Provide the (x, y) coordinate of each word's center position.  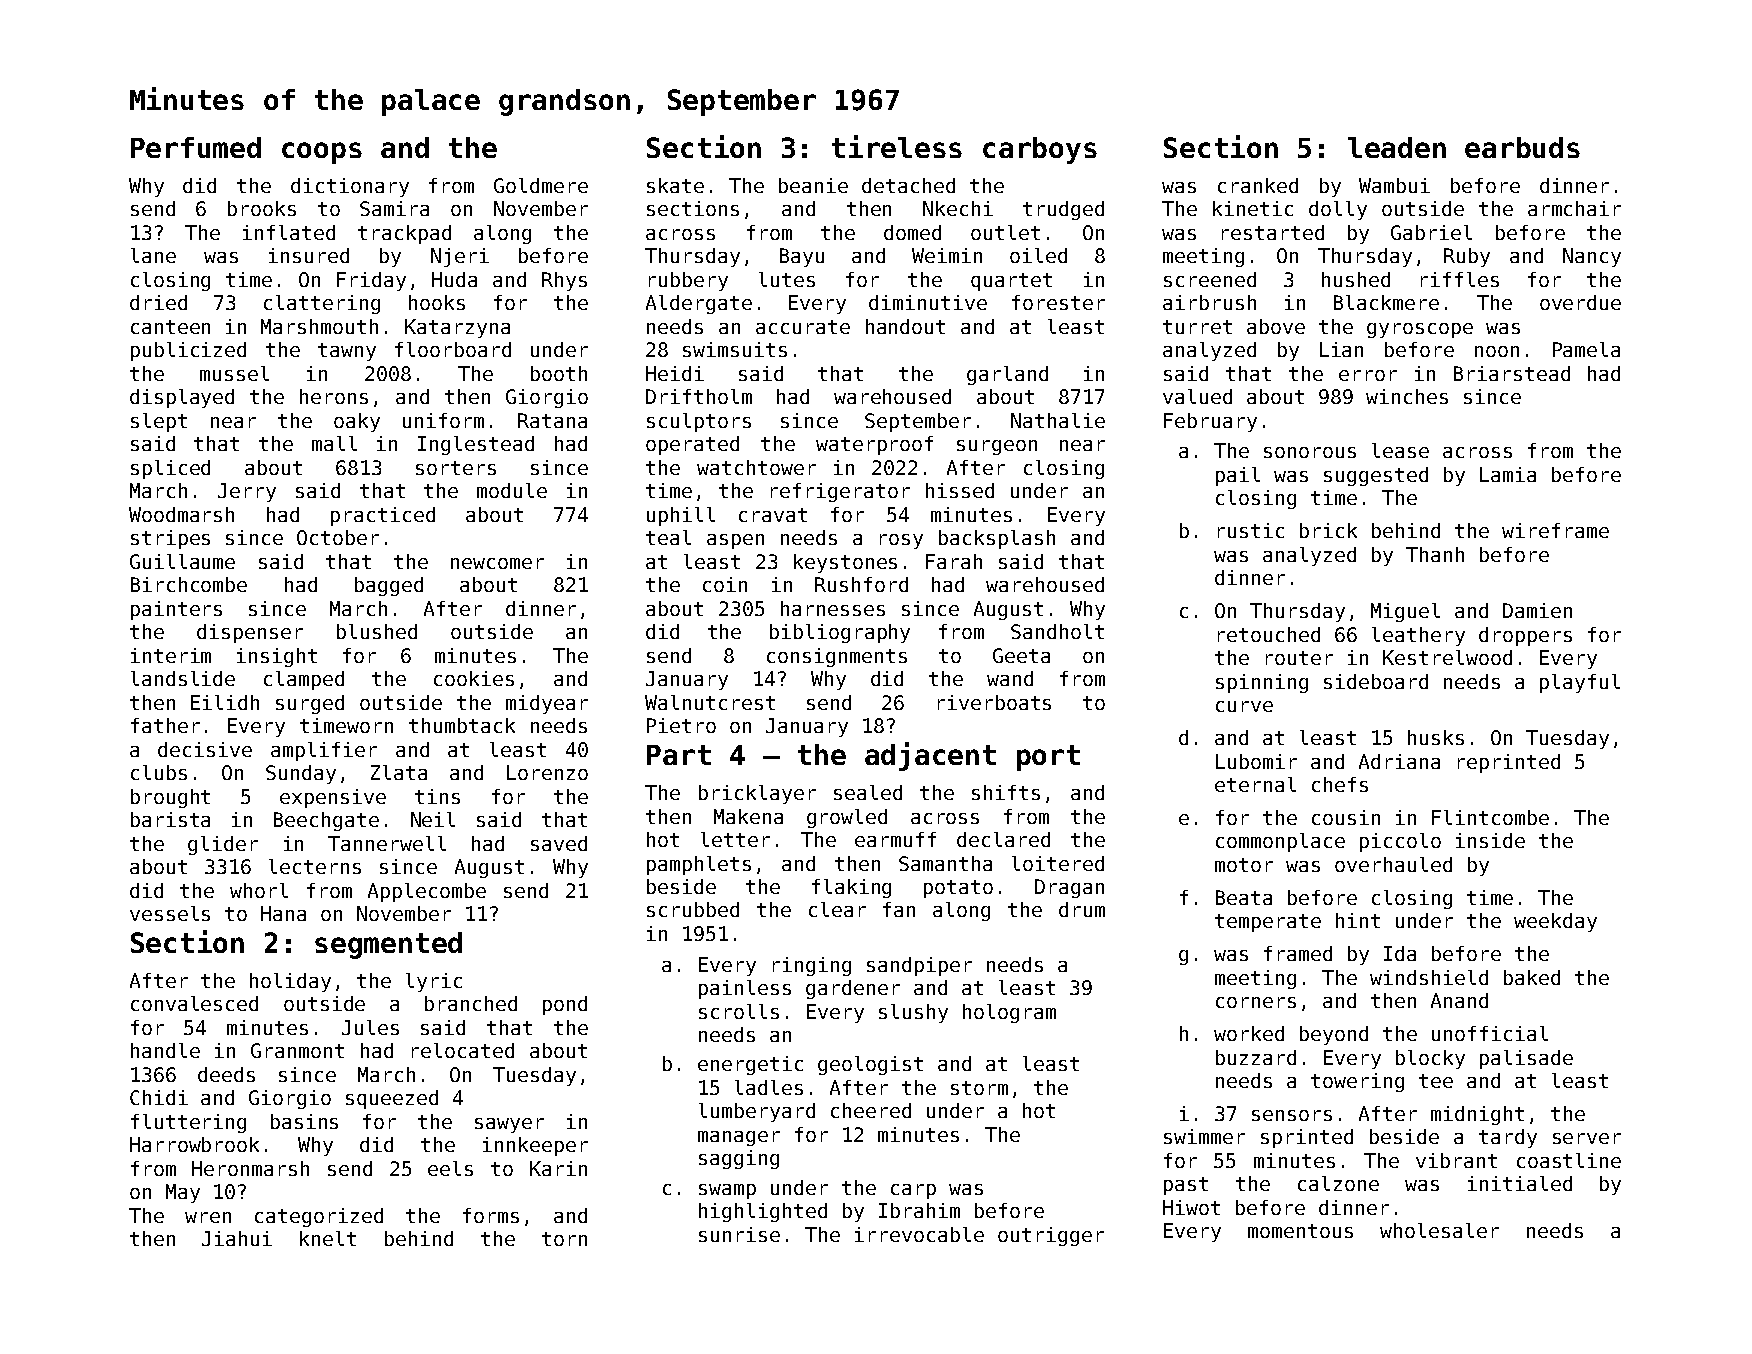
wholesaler (1439, 1230)
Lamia (1508, 474)
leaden (1397, 147)
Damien (1537, 610)
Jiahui (237, 1238)
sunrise (739, 1234)
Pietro (681, 725)
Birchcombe (189, 584)
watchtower (756, 467)
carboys (1040, 150)
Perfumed (196, 147)
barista (170, 819)
